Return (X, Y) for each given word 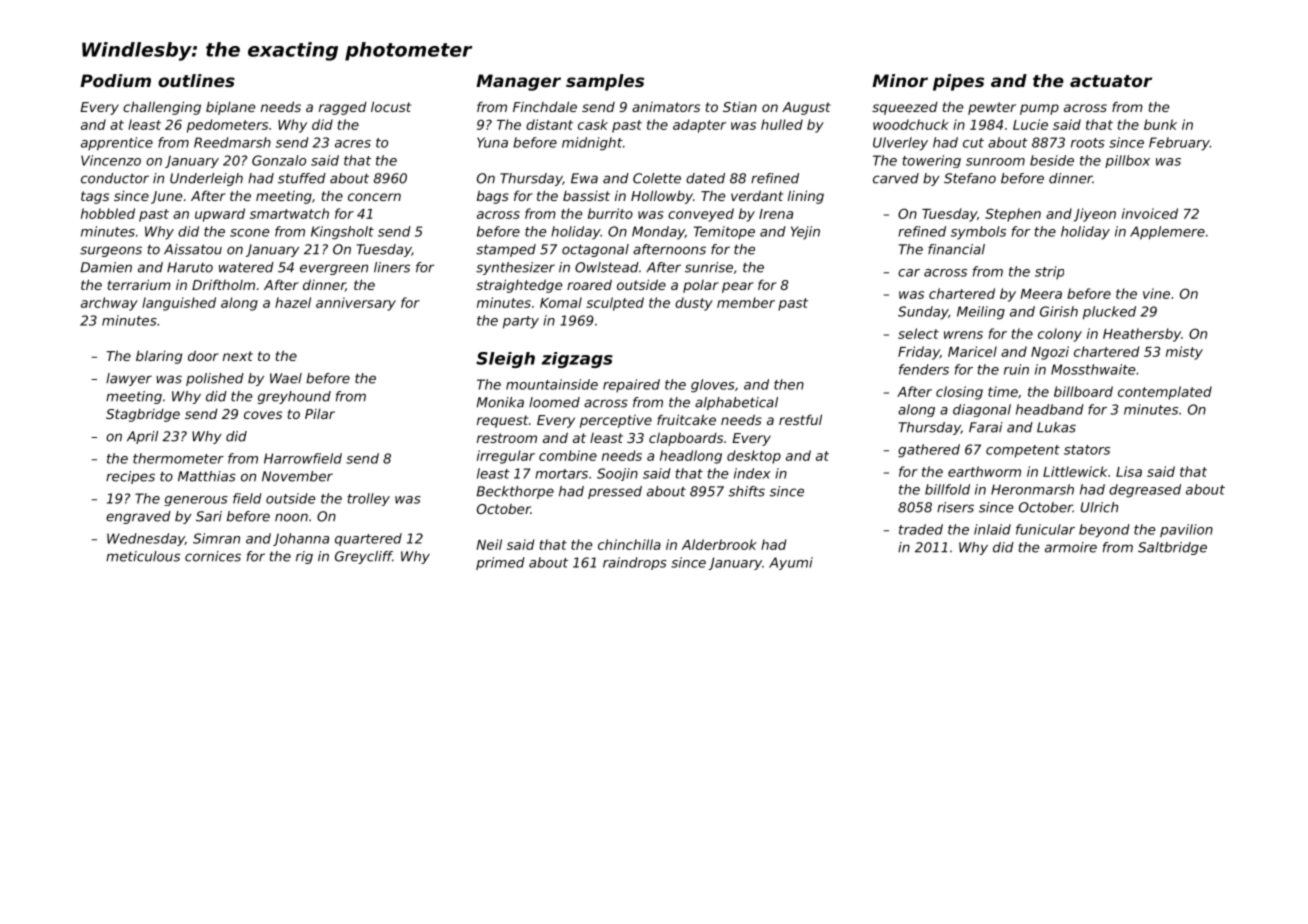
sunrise (709, 267)
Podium (115, 80)
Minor (900, 80)
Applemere (1167, 233)
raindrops (635, 563)
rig (304, 557)
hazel (293, 302)
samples (605, 82)
